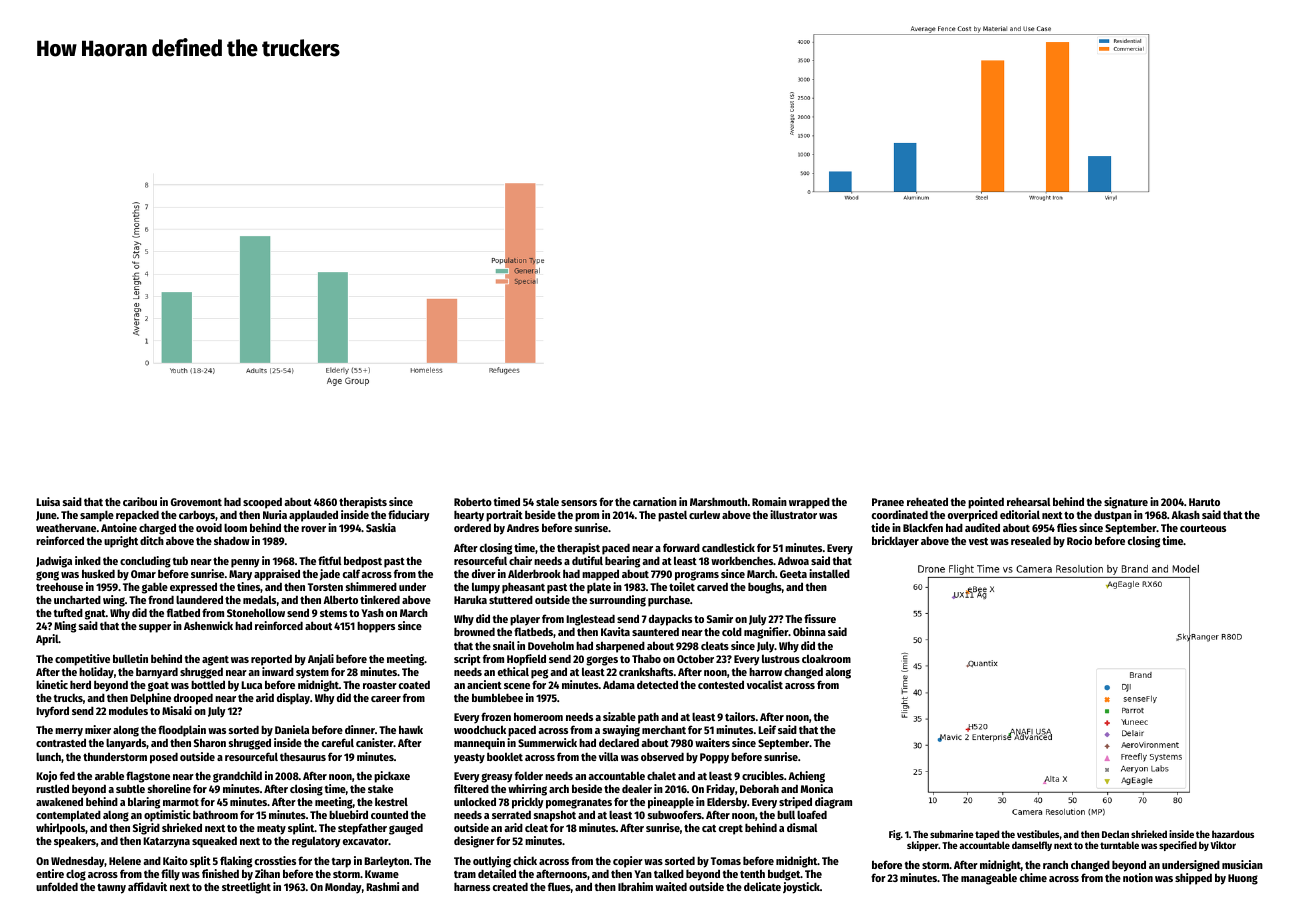 Image resolution: width=1308 pixels, height=924 pixels. What do you see at coordinates (618, 601) in the screenshot?
I see `surrounding` at bounding box center [618, 601].
